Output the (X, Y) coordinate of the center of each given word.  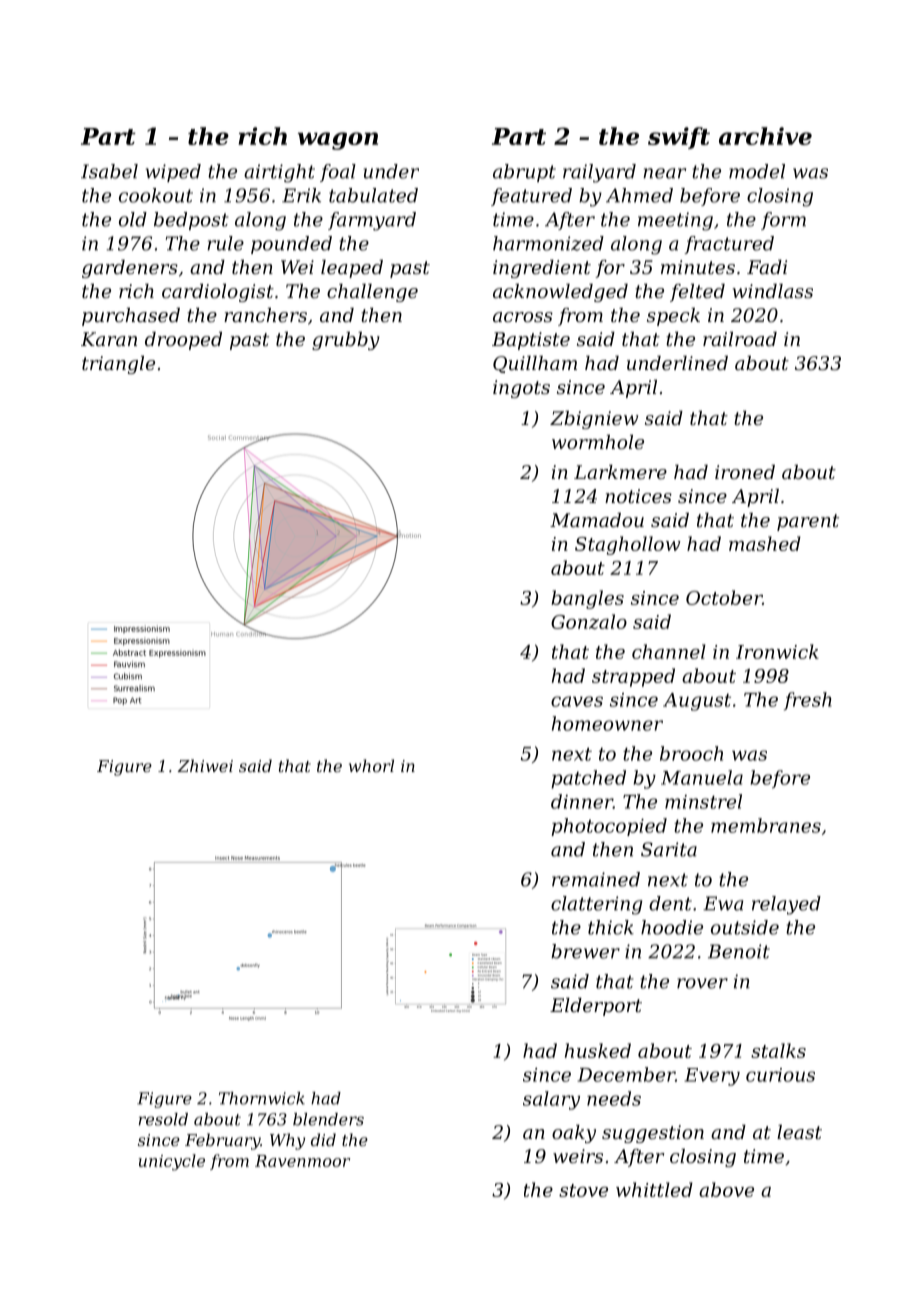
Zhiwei (205, 765)
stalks (778, 1050)
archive (765, 136)
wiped (173, 173)
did (323, 1139)
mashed (765, 543)
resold (163, 1119)
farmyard (372, 221)
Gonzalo (589, 621)
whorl (371, 765)
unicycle (172, 1162)
